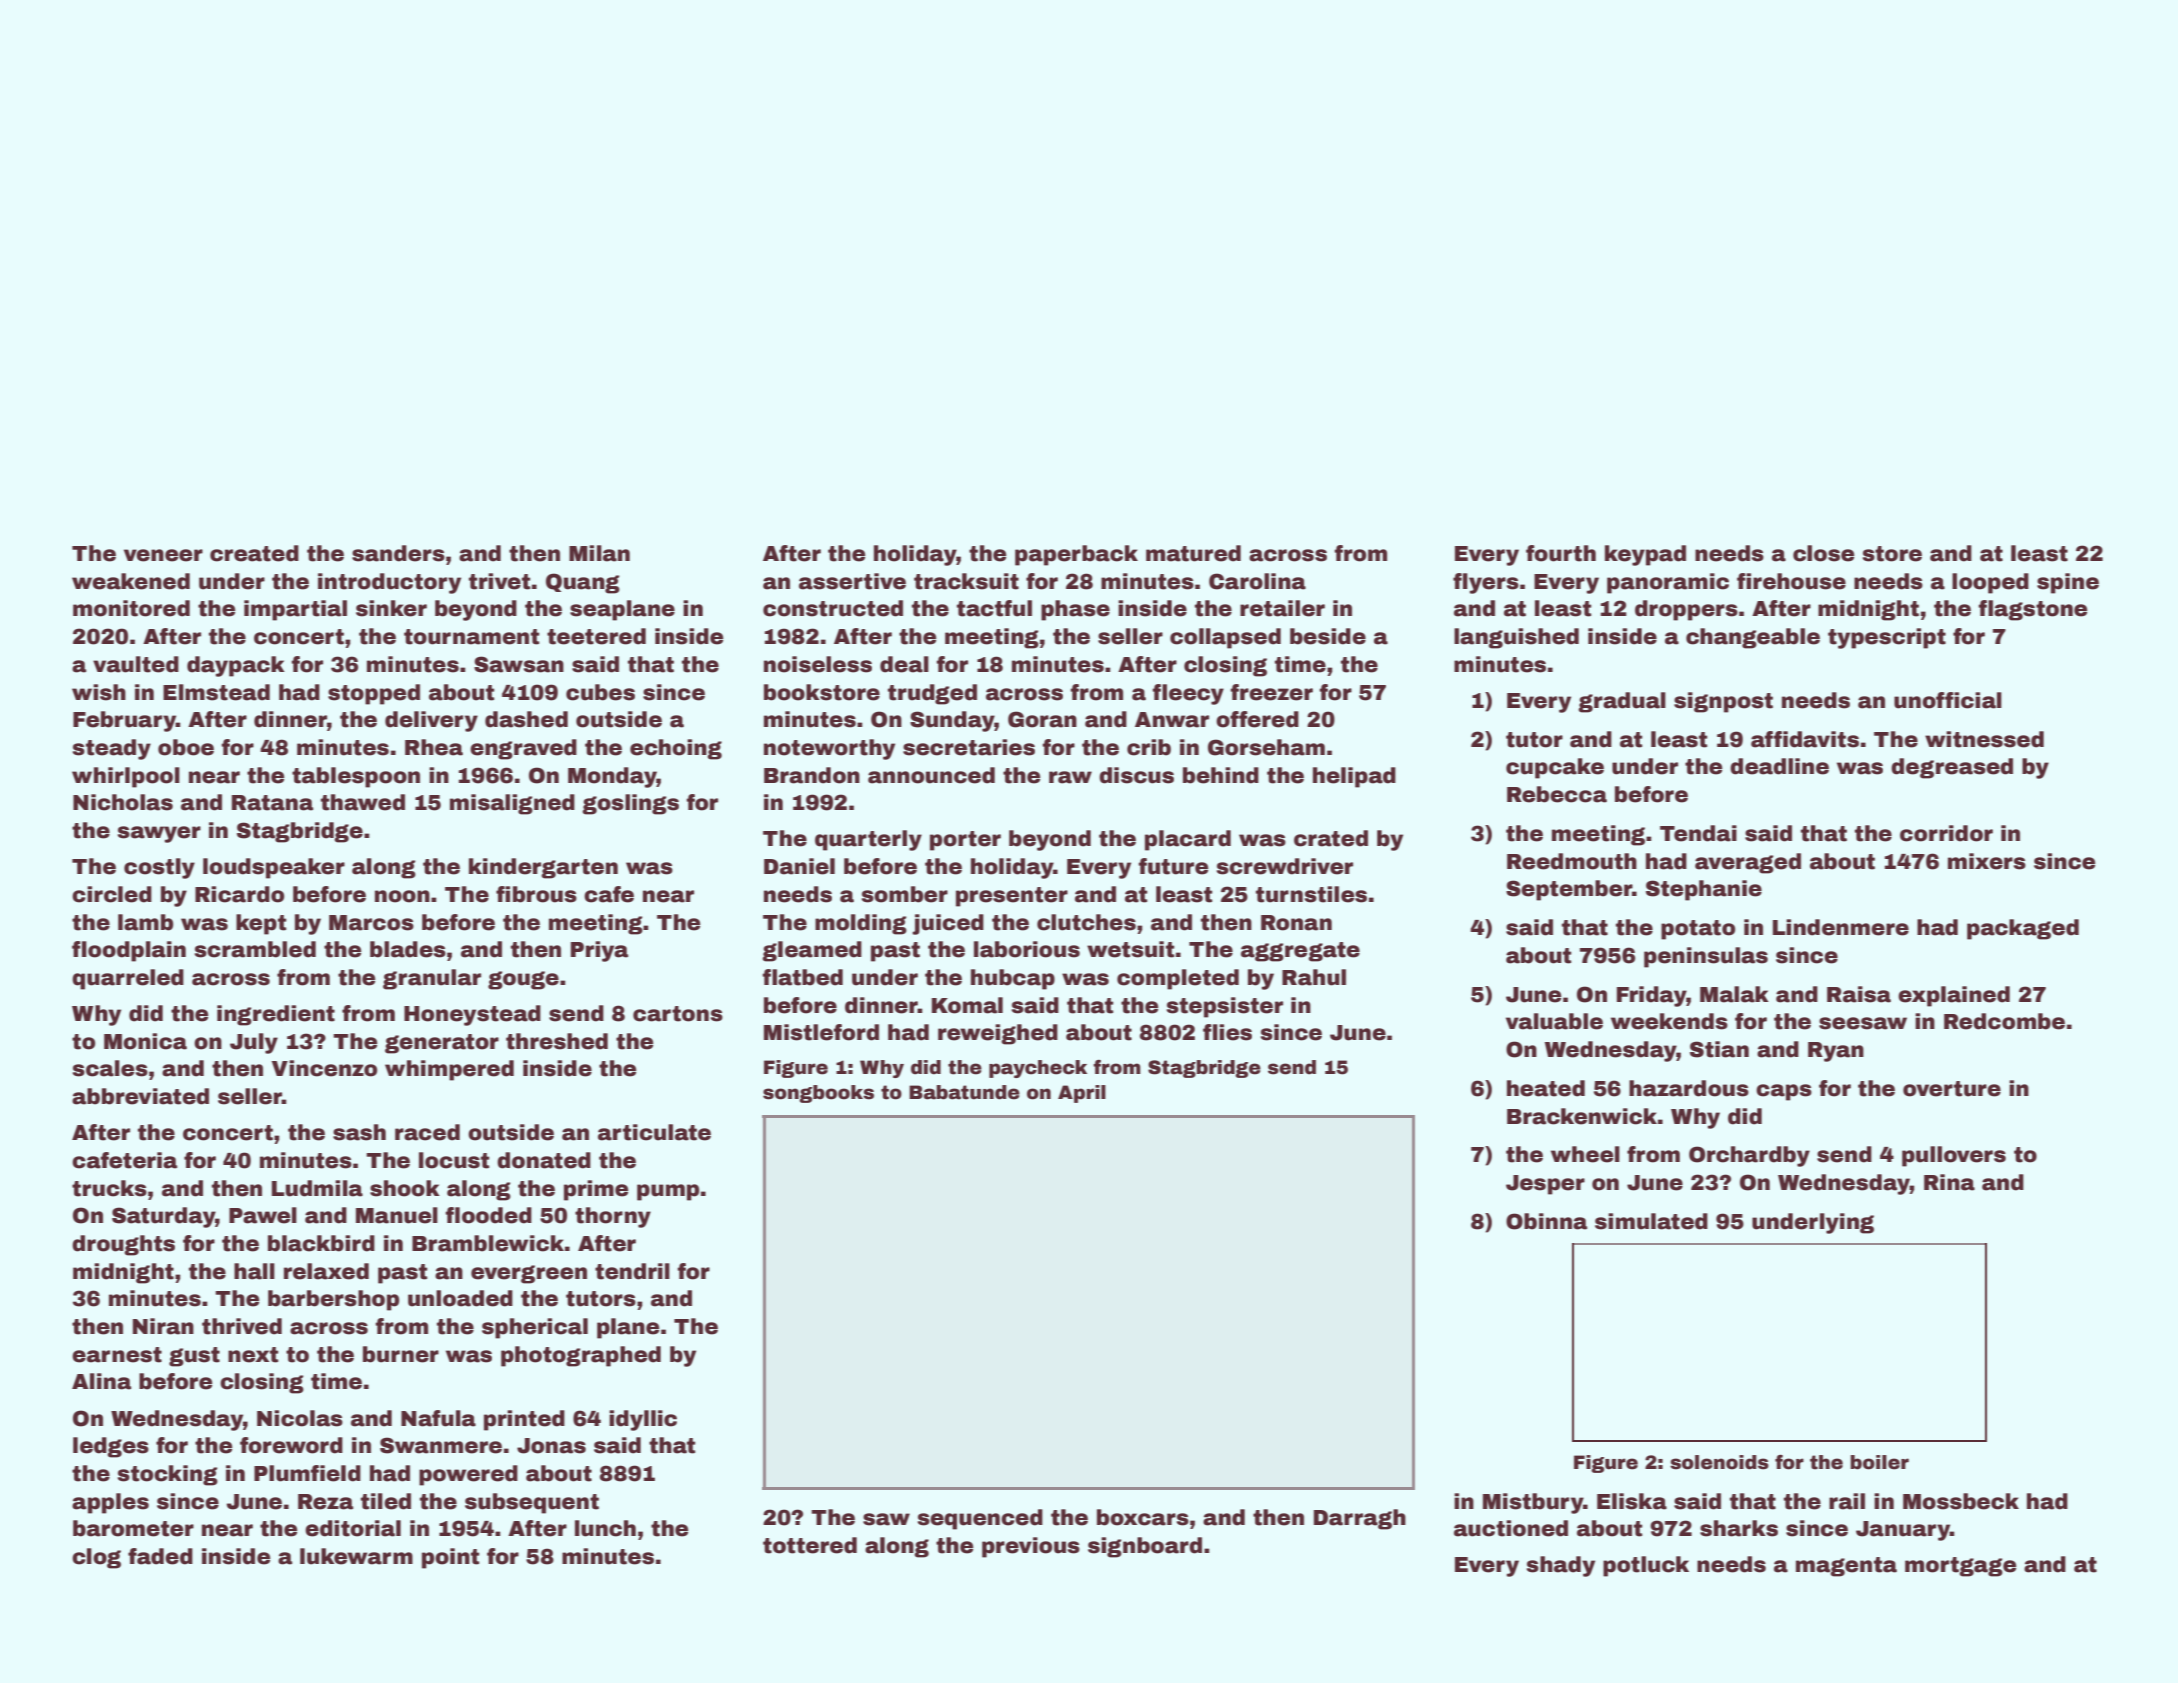 The image size is (2178, 1683). Describe the element at coordinates (581, 1356) in the image. I see `photographed` at that location.
